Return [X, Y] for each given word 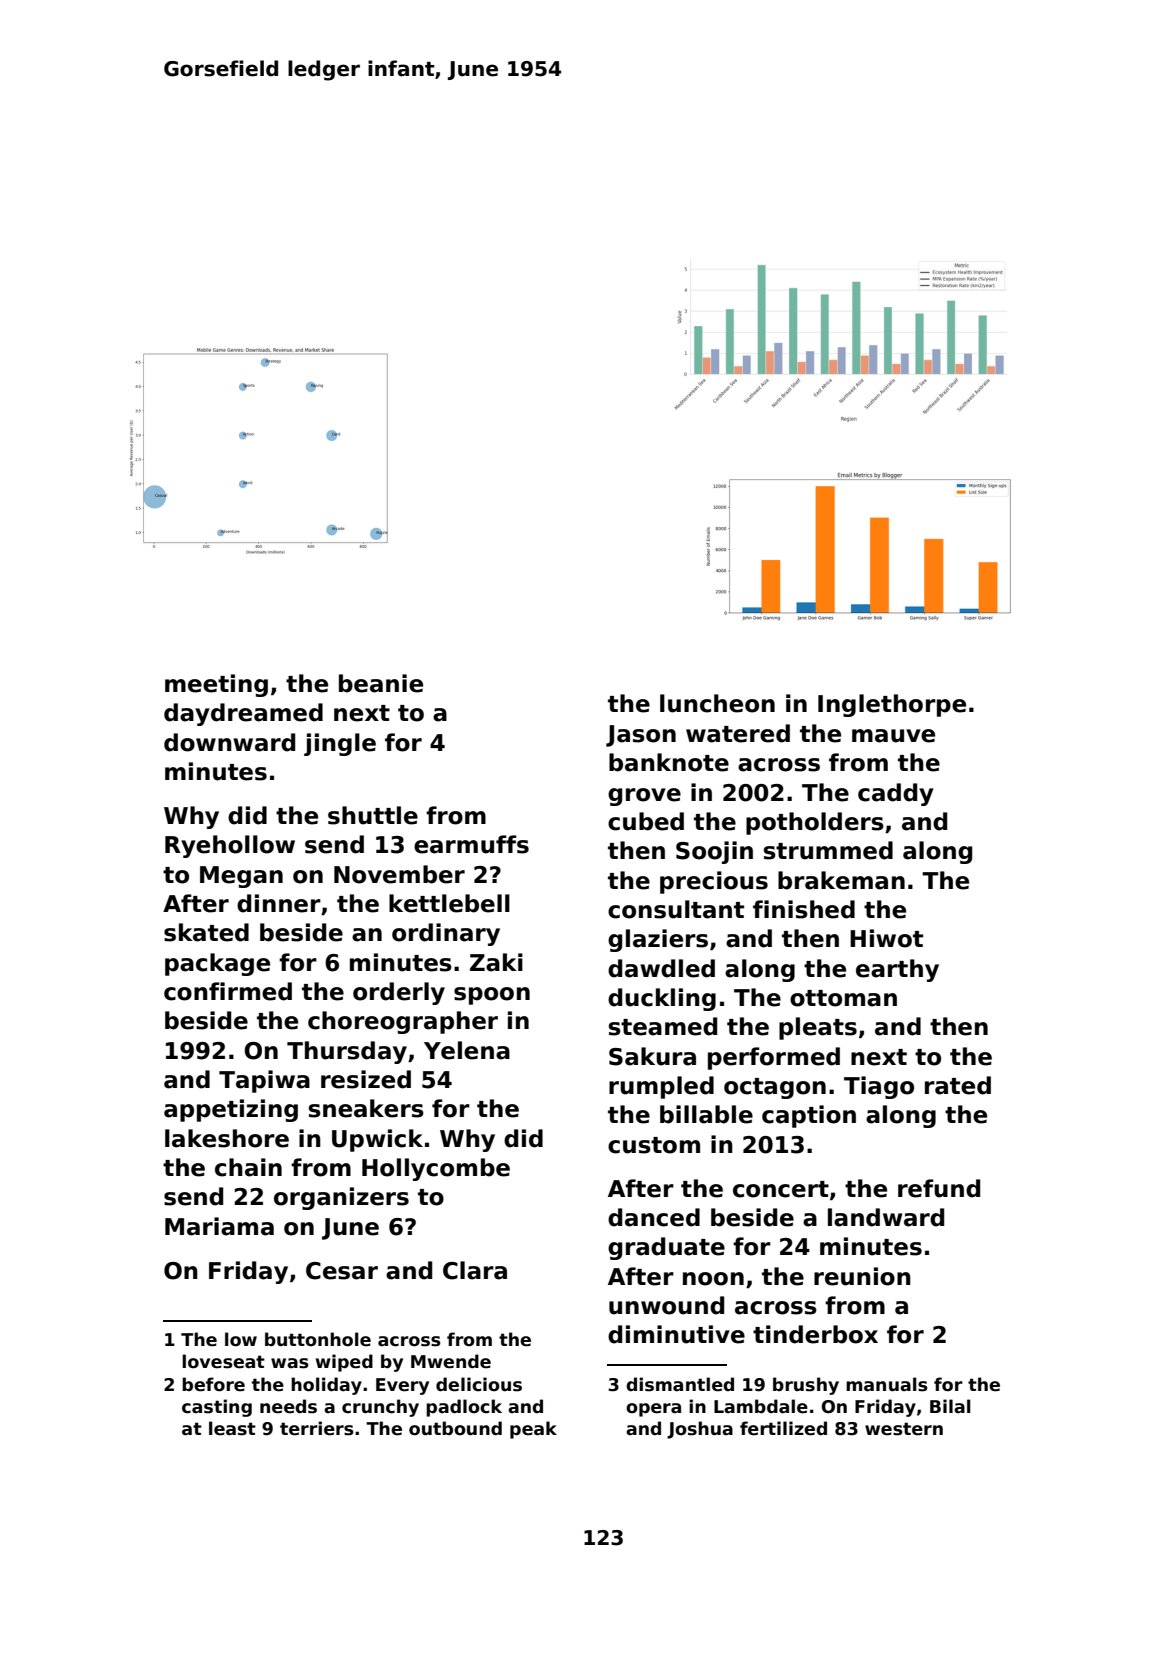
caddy [896, 794]
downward [229, 742]
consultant [676, 909]
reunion [862, 1276]
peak [533, 1430]
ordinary [446, 934]
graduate [666, 1248]
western [904, 1429]
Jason [641, 736]
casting [217, 1408]
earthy [897, 970]
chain [248, 1167]
